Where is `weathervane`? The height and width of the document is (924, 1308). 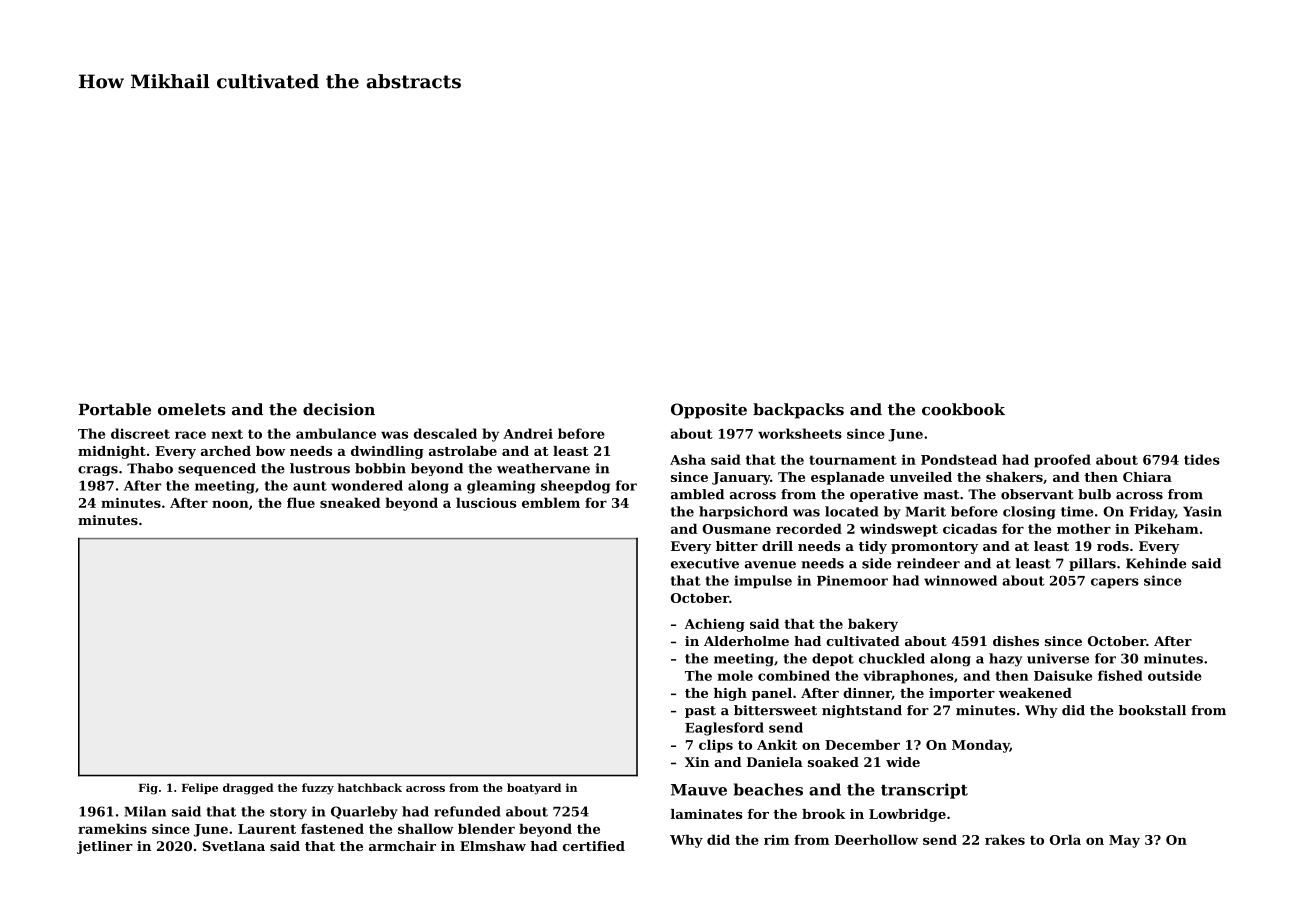 weathervane is located at coordinates (543, 468).
